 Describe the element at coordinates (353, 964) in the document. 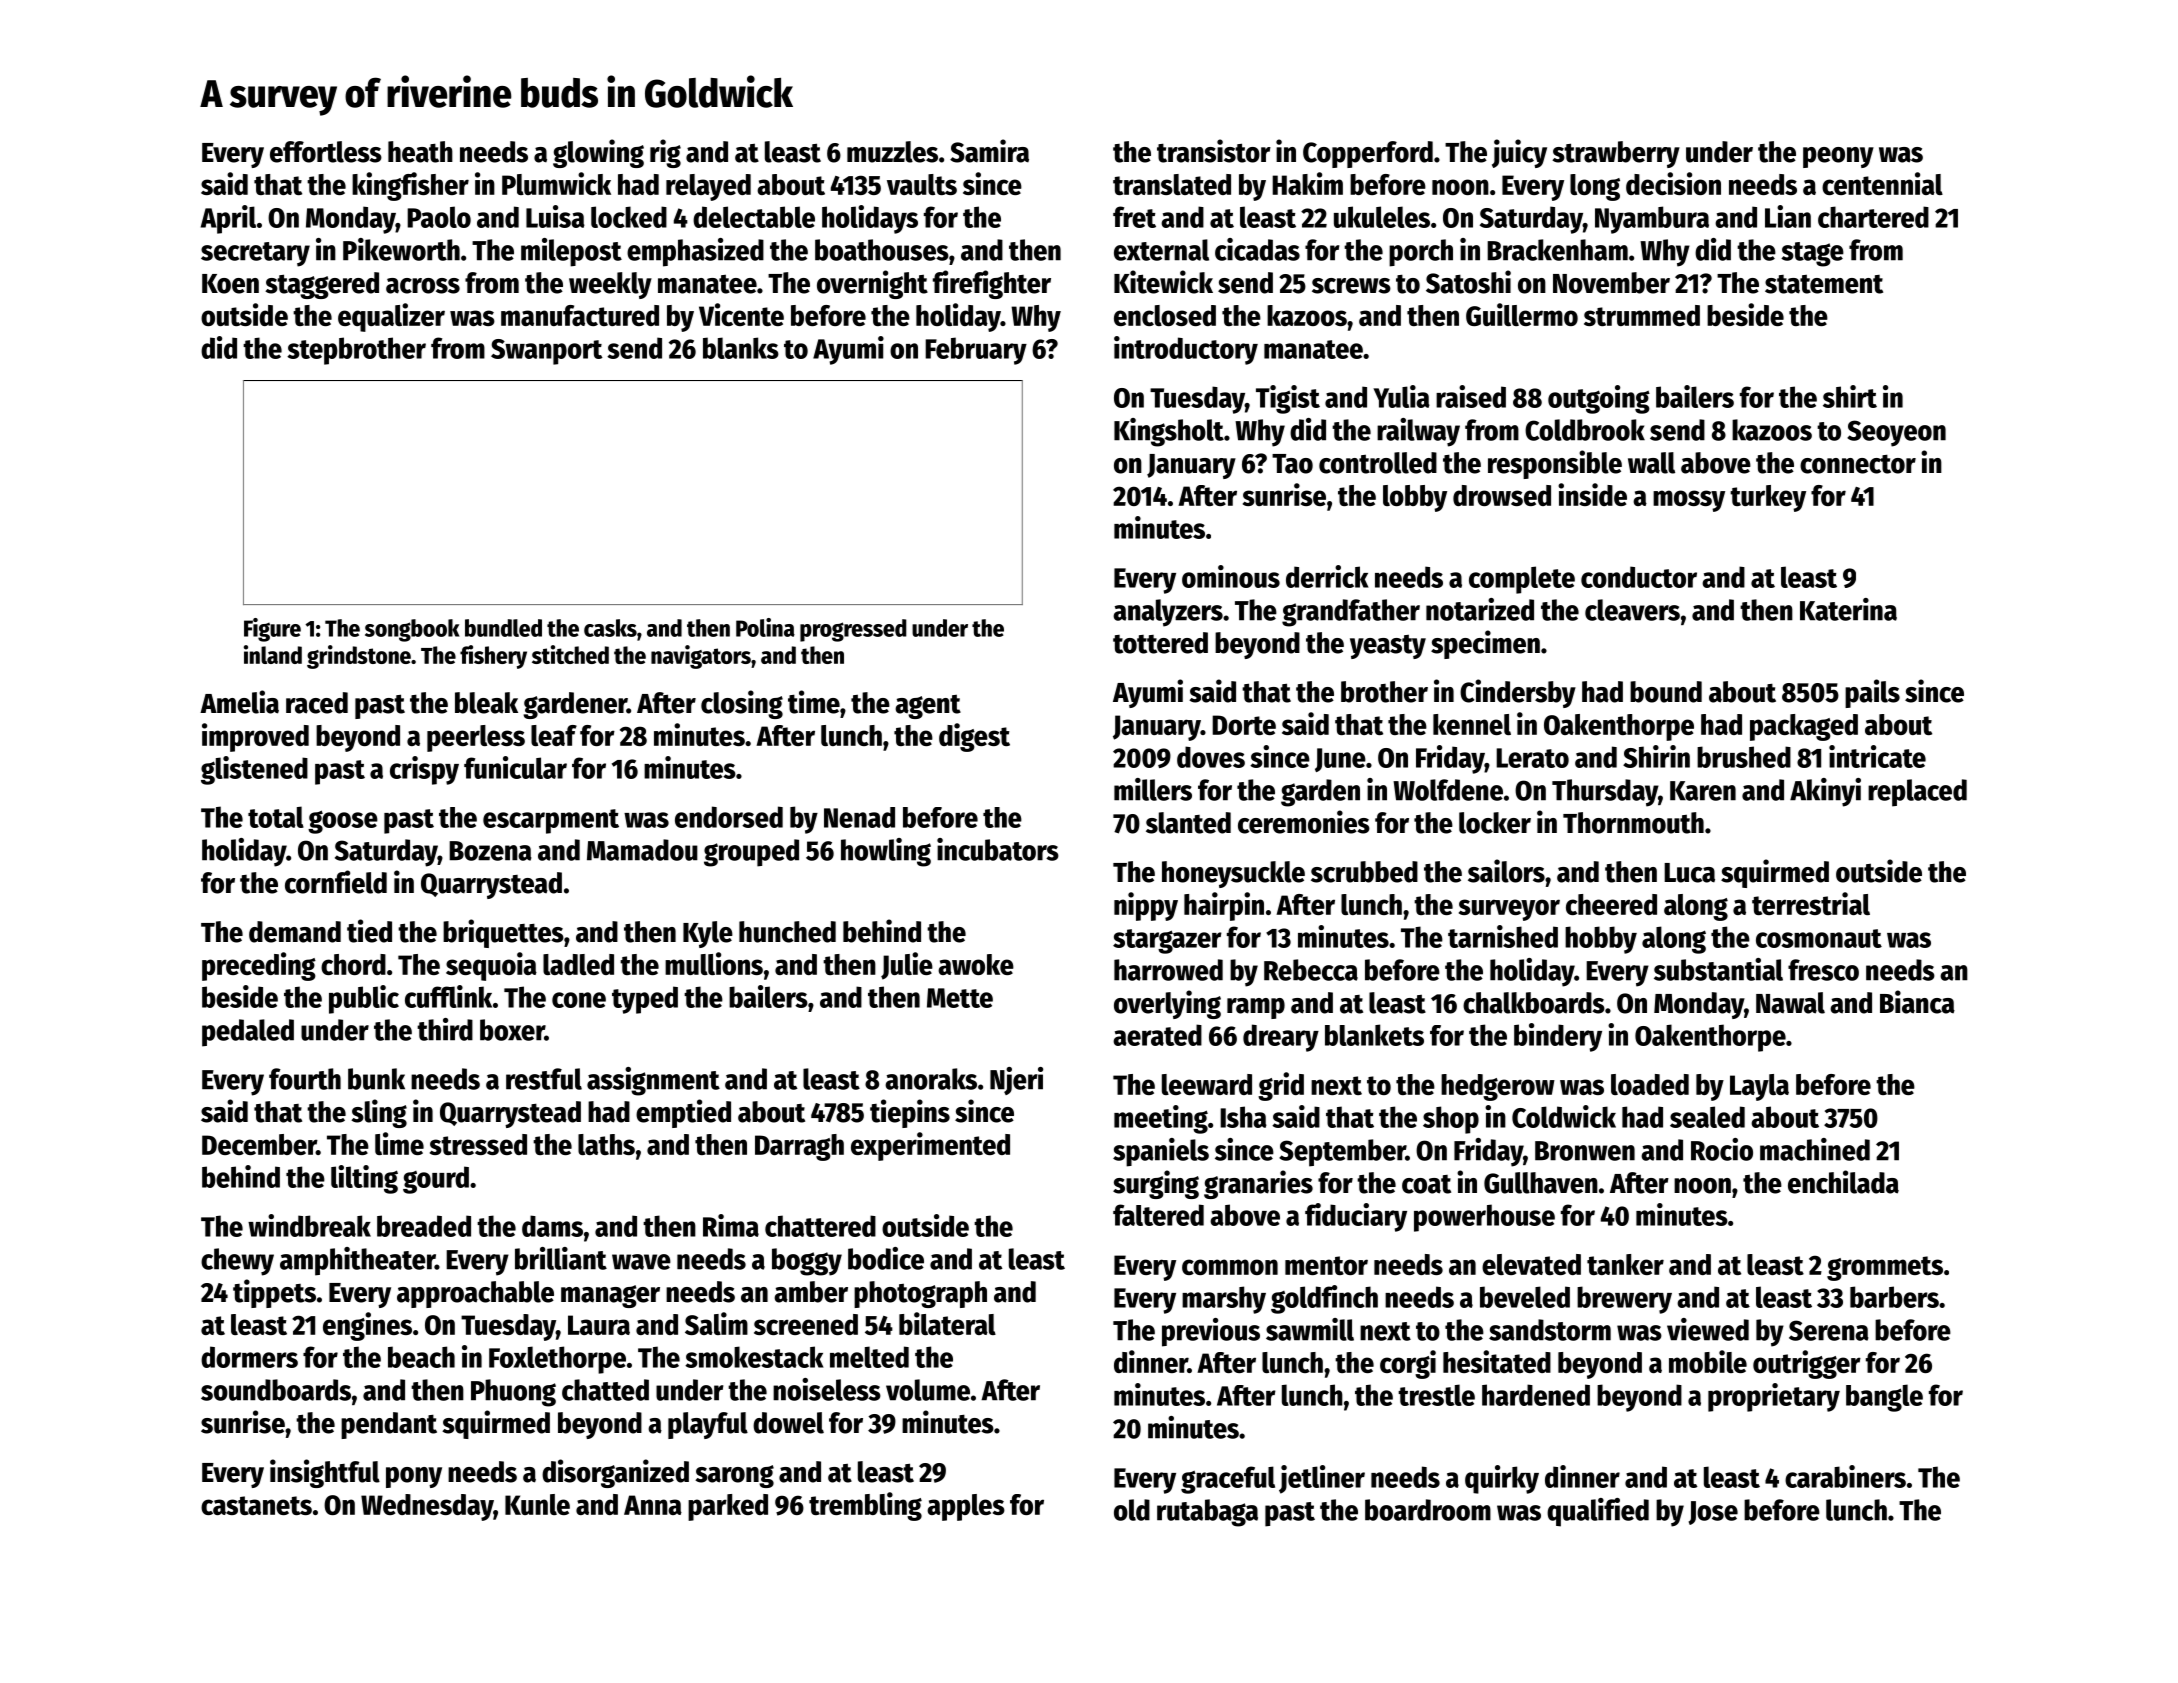

I see `chord` at that location.
